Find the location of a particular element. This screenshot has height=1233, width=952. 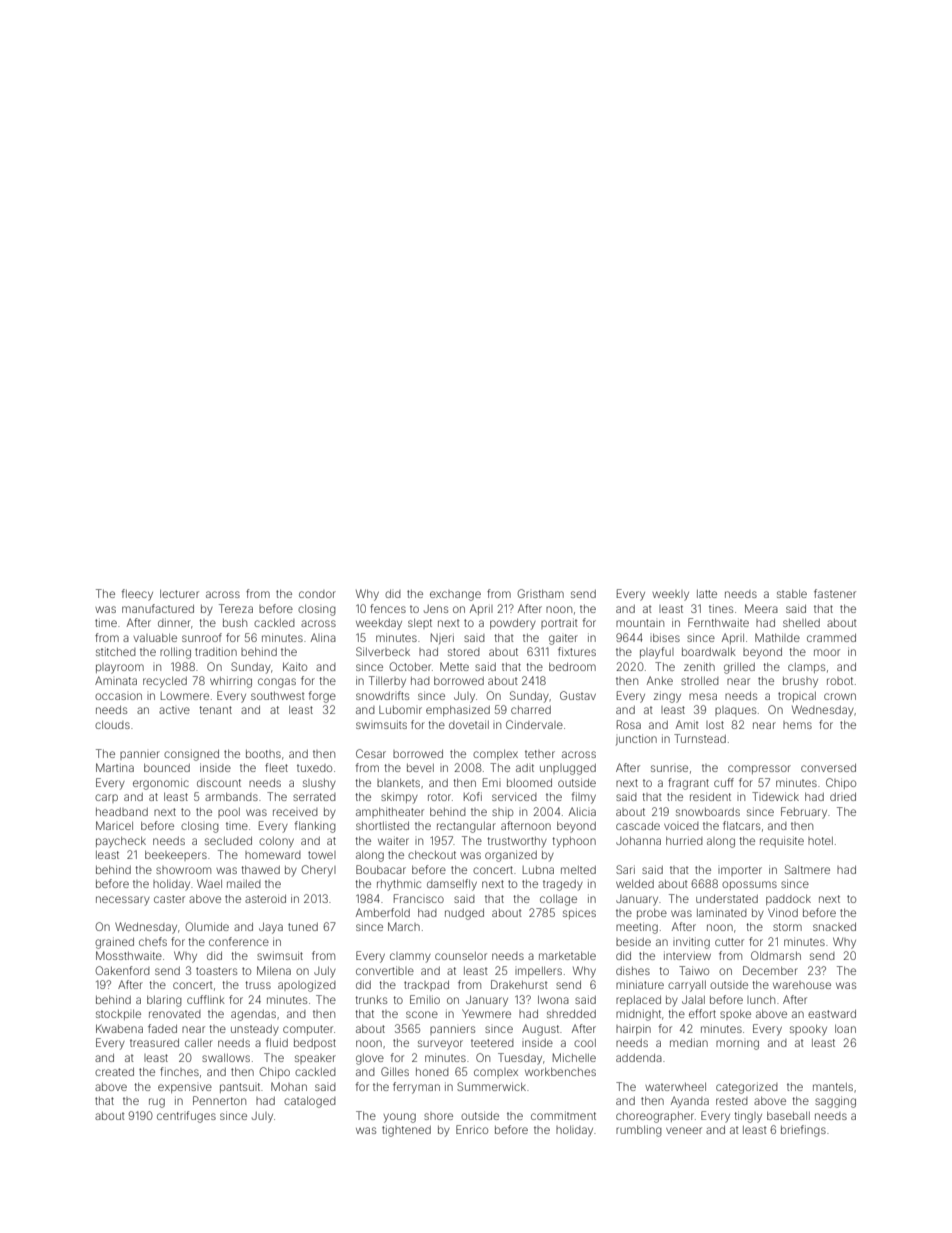

hurried is located at coordinates (684, 840).
